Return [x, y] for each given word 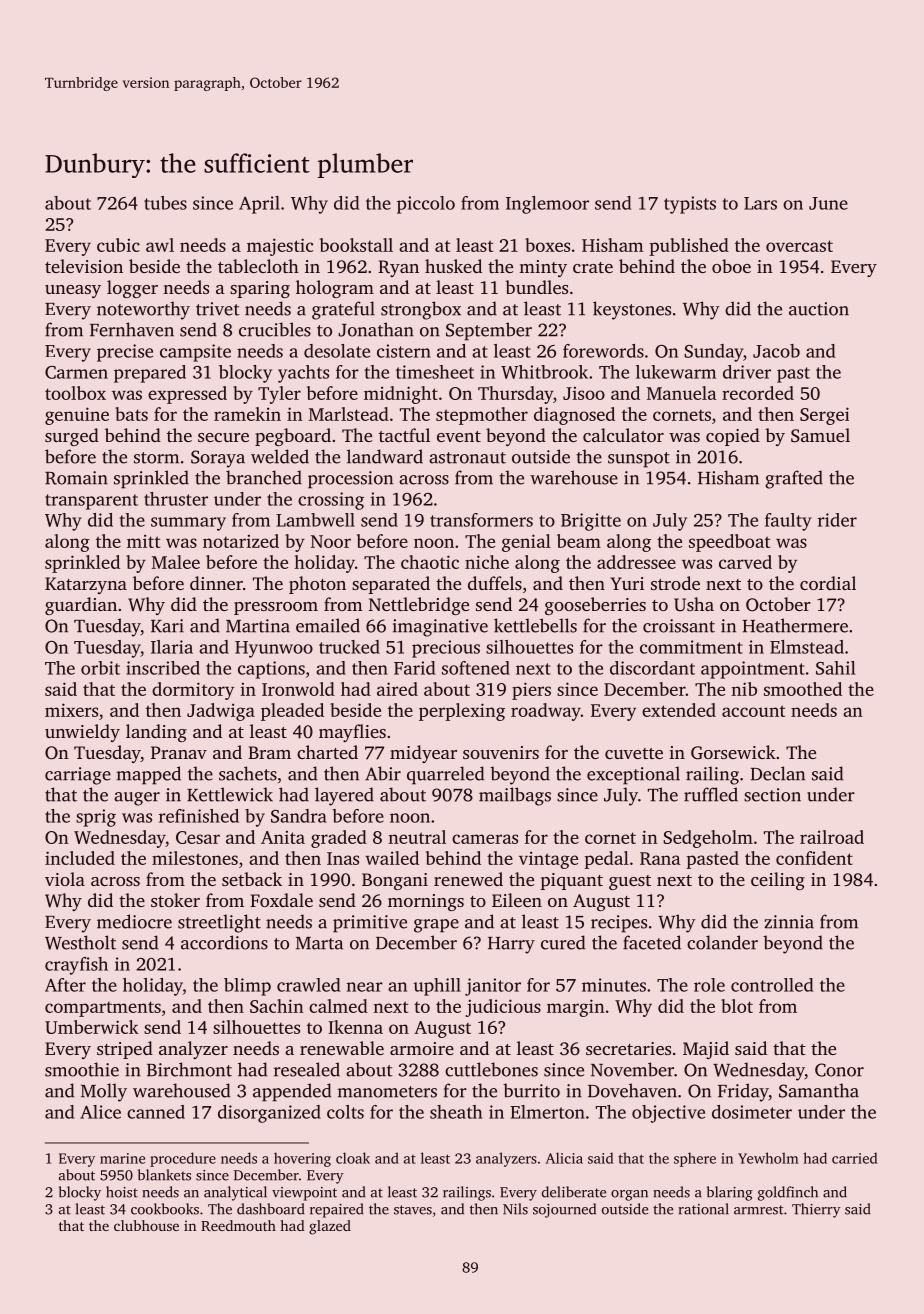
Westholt [80, 942]
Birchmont [189, 1069]
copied [733, 437]
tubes [165, 203]
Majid [706, 1050]
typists [690, 205]
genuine [77, 416]
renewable [342, 1048]
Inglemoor [547, 205]
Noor [331, 541]
